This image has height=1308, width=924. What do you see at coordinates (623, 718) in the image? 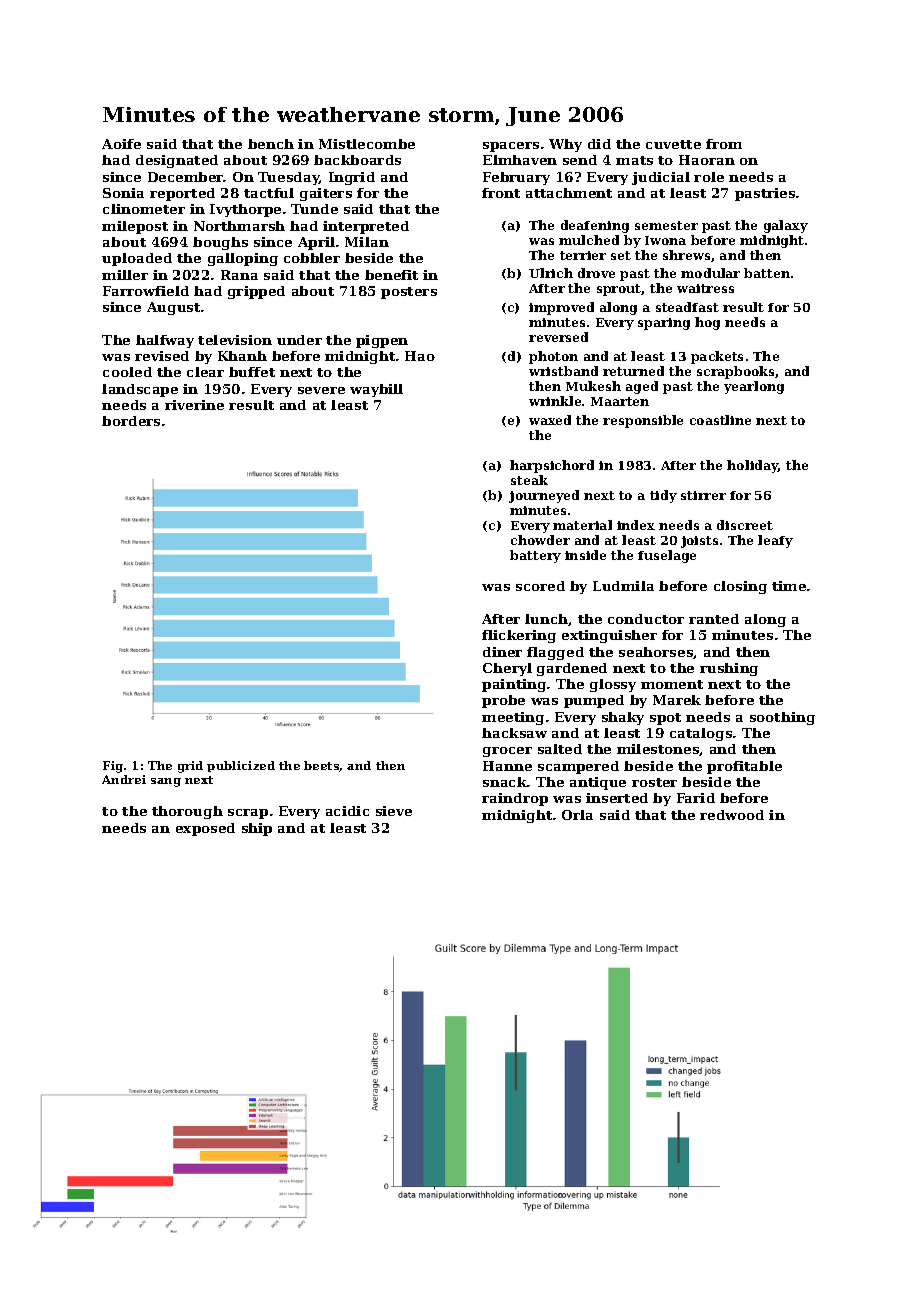
I see `shaky` at bounding box center [623, 718].
